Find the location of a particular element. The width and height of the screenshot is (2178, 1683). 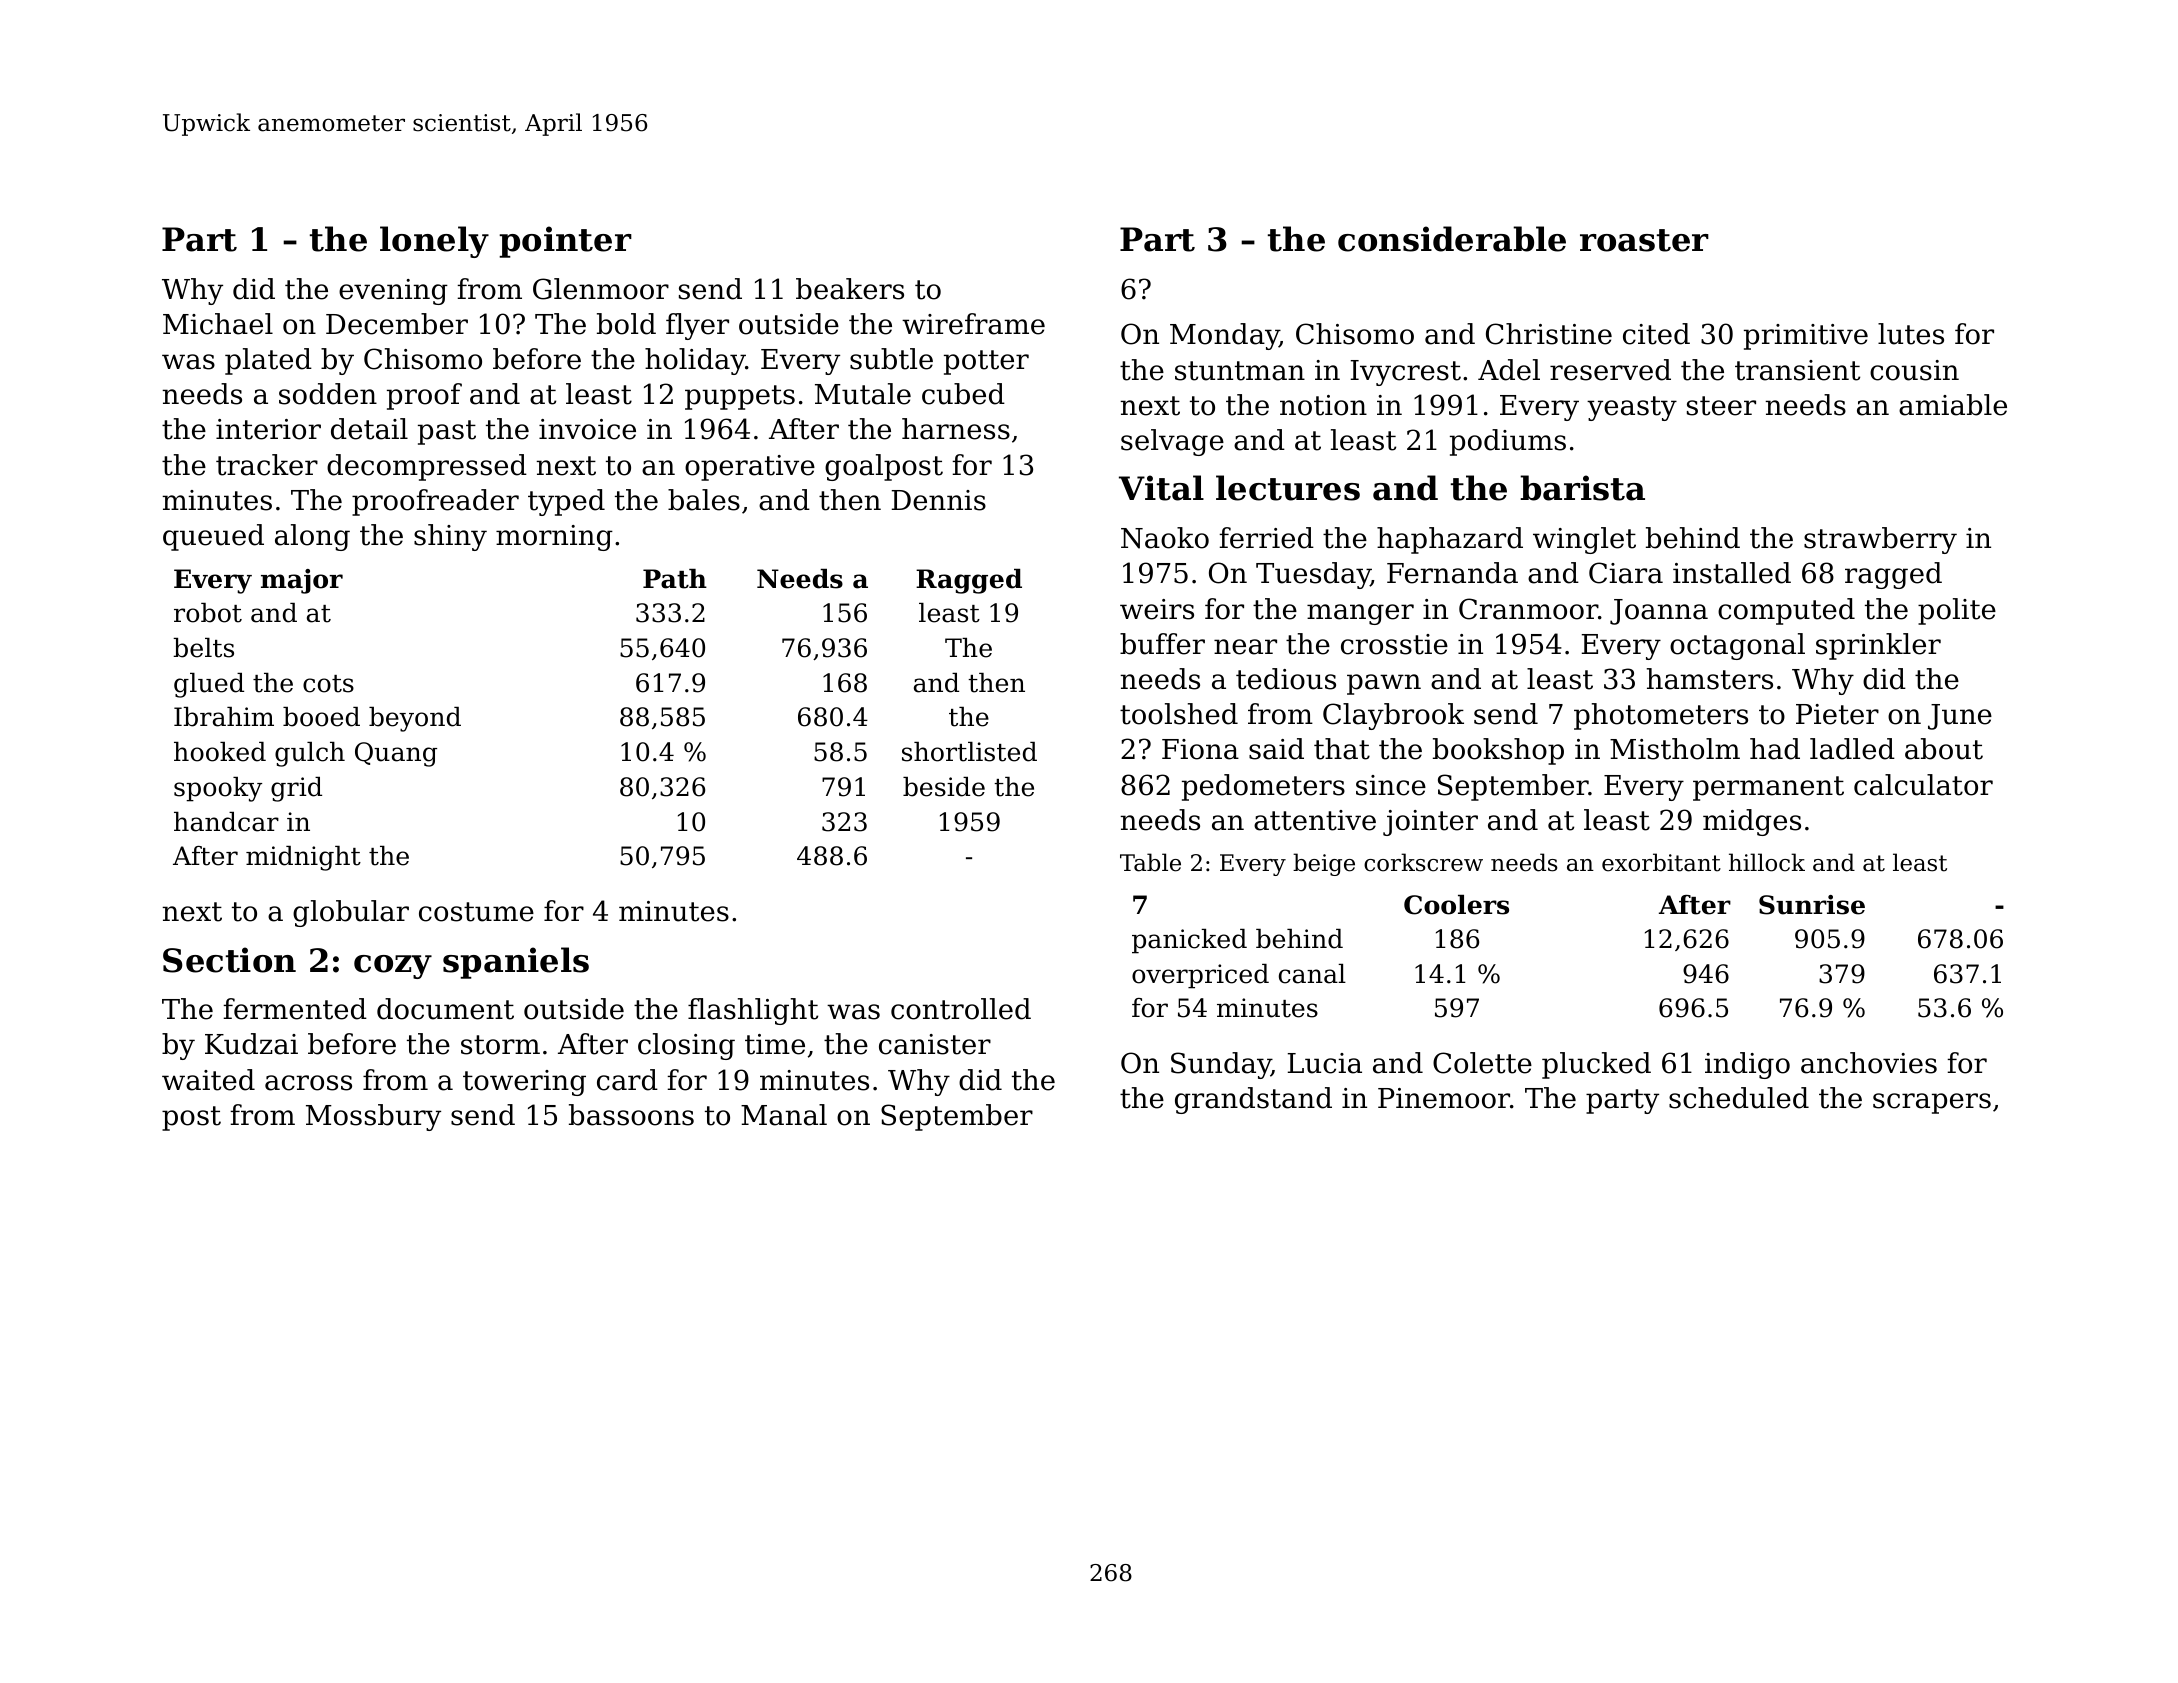

puppets is located at coordinates (740, 397).
